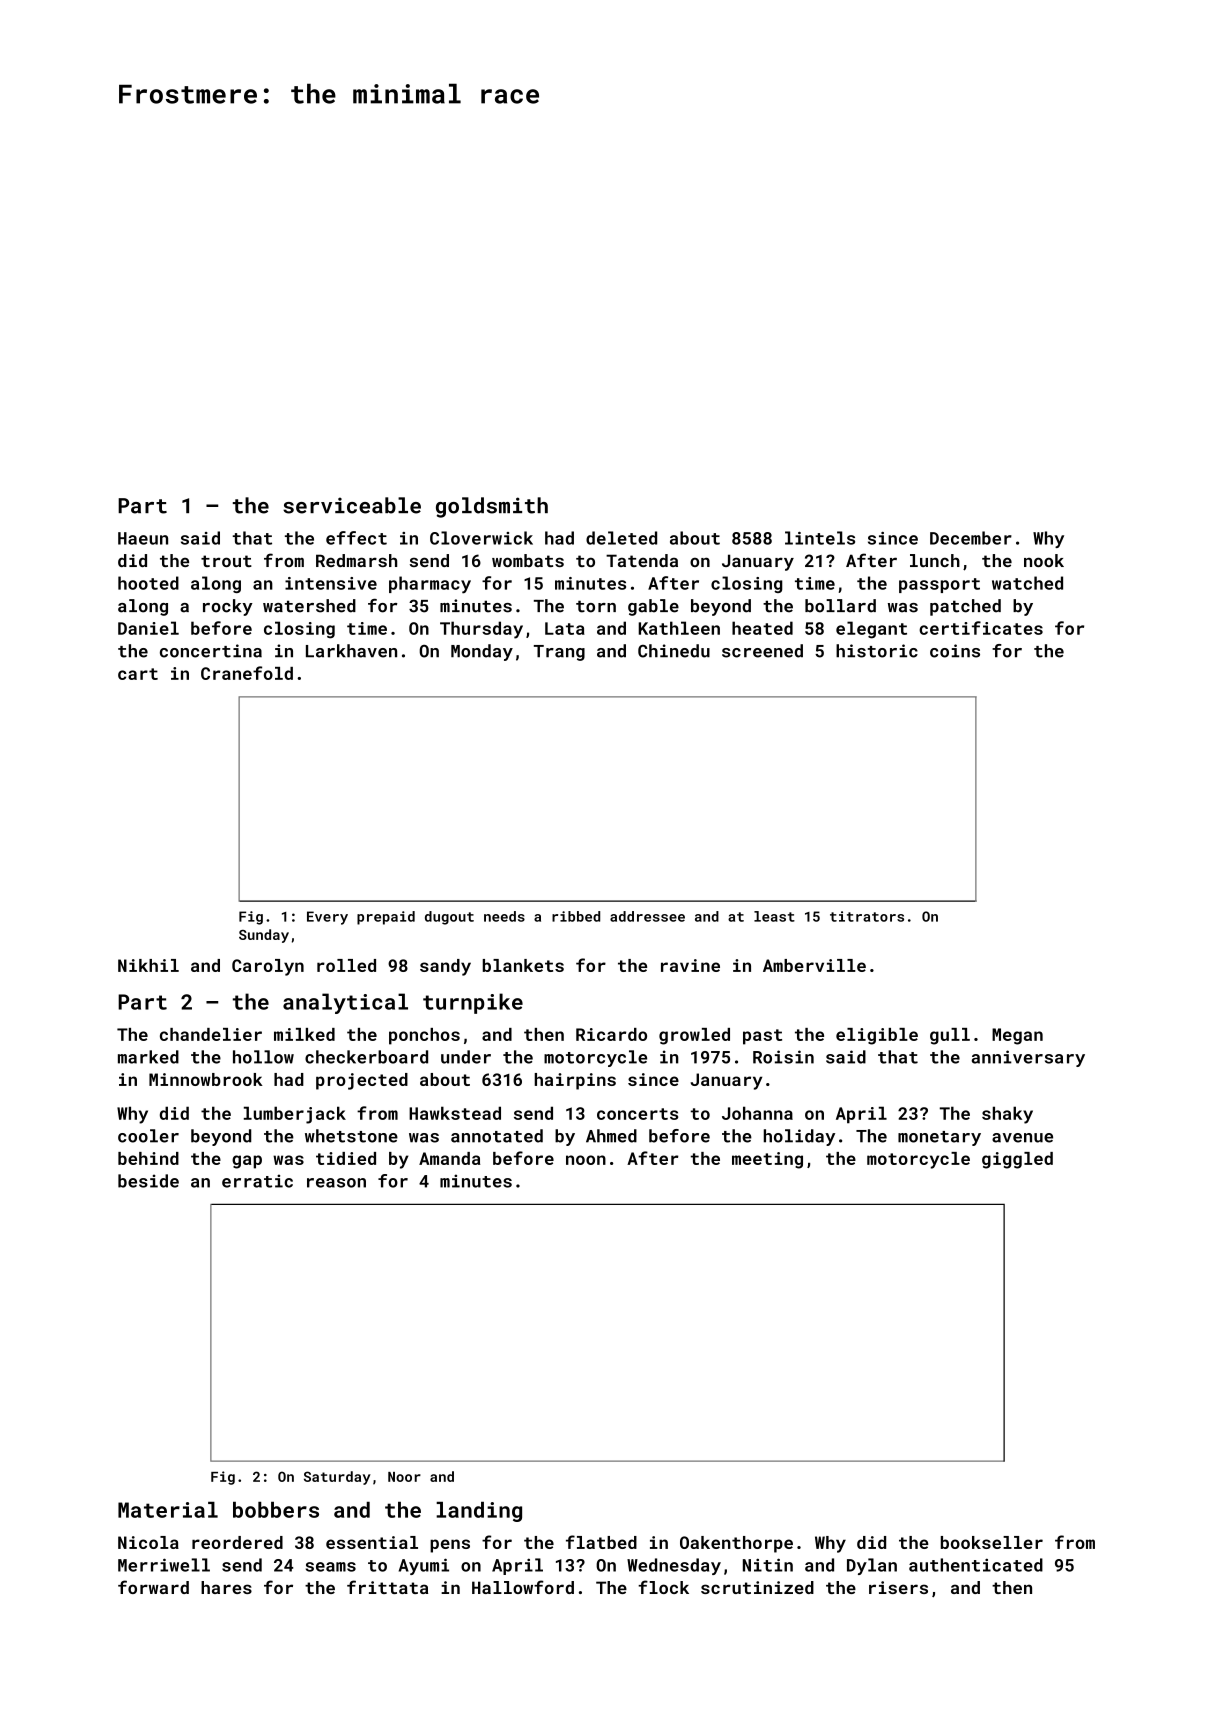 This document has height=1718, width=1215. Describe the element at coordinates (168, 1510) in the document. I see `Material` at that location.
